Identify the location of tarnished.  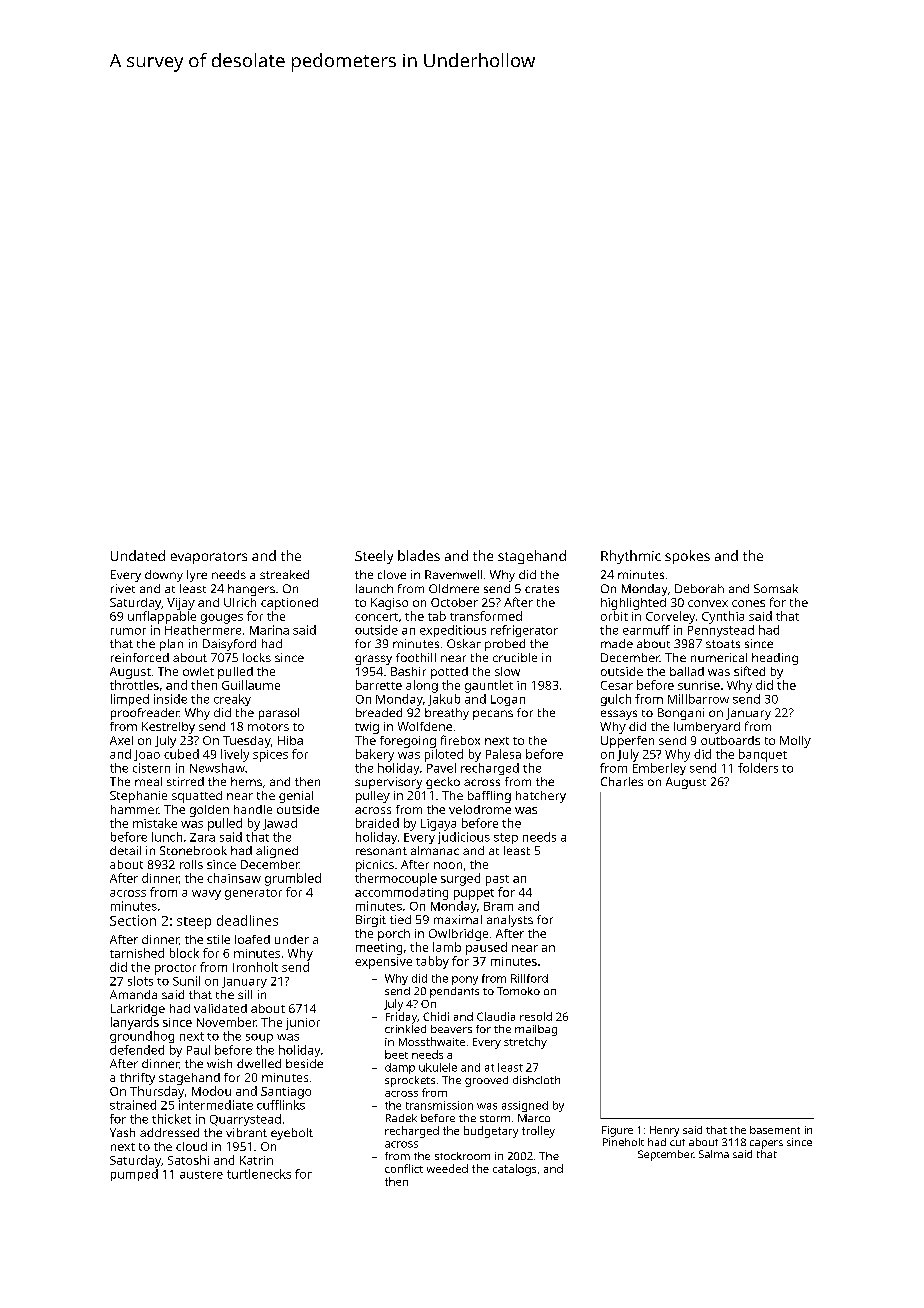
(137, 953).
